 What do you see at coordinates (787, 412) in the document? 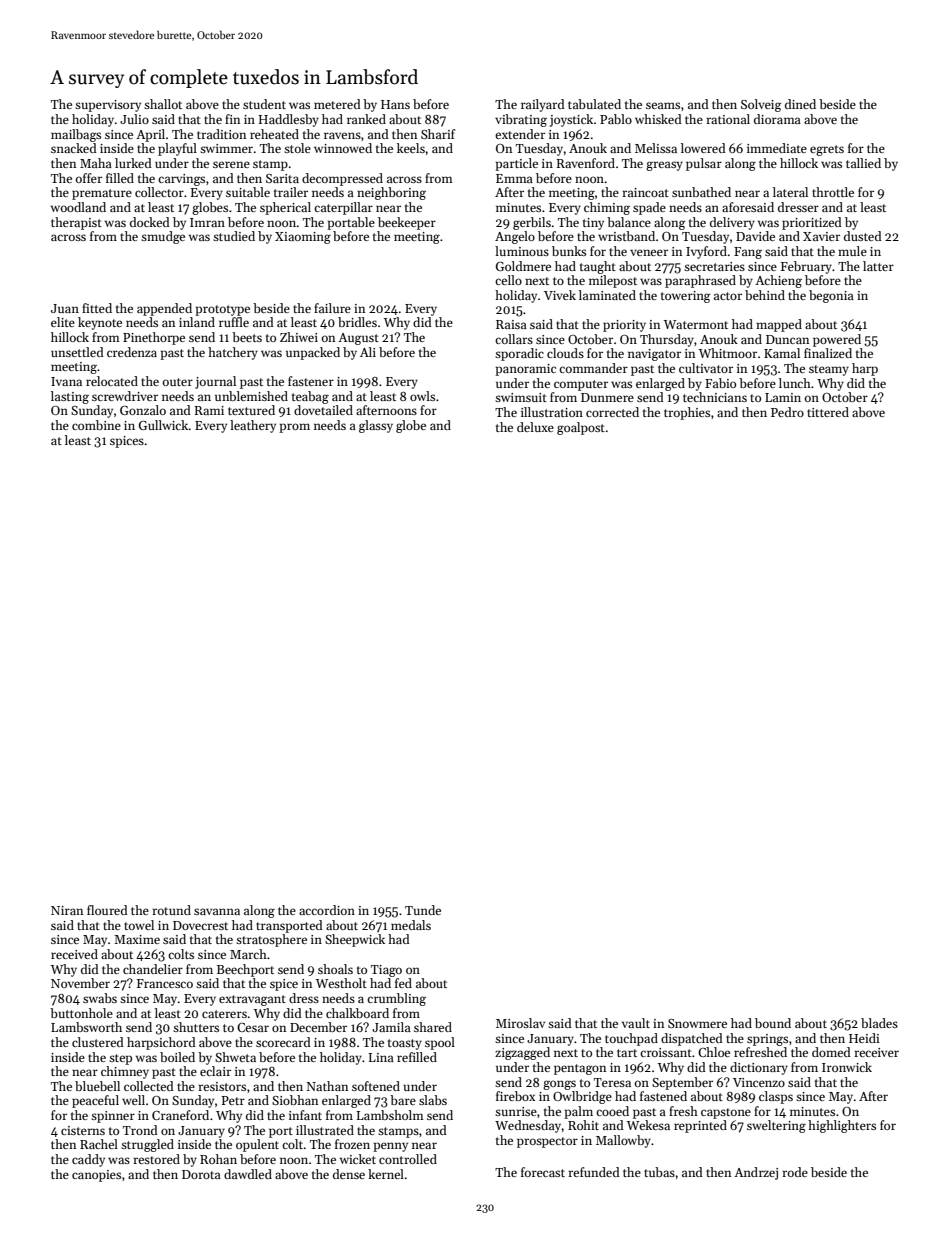
I see `Pedro` at bounding box center [787, 412].
